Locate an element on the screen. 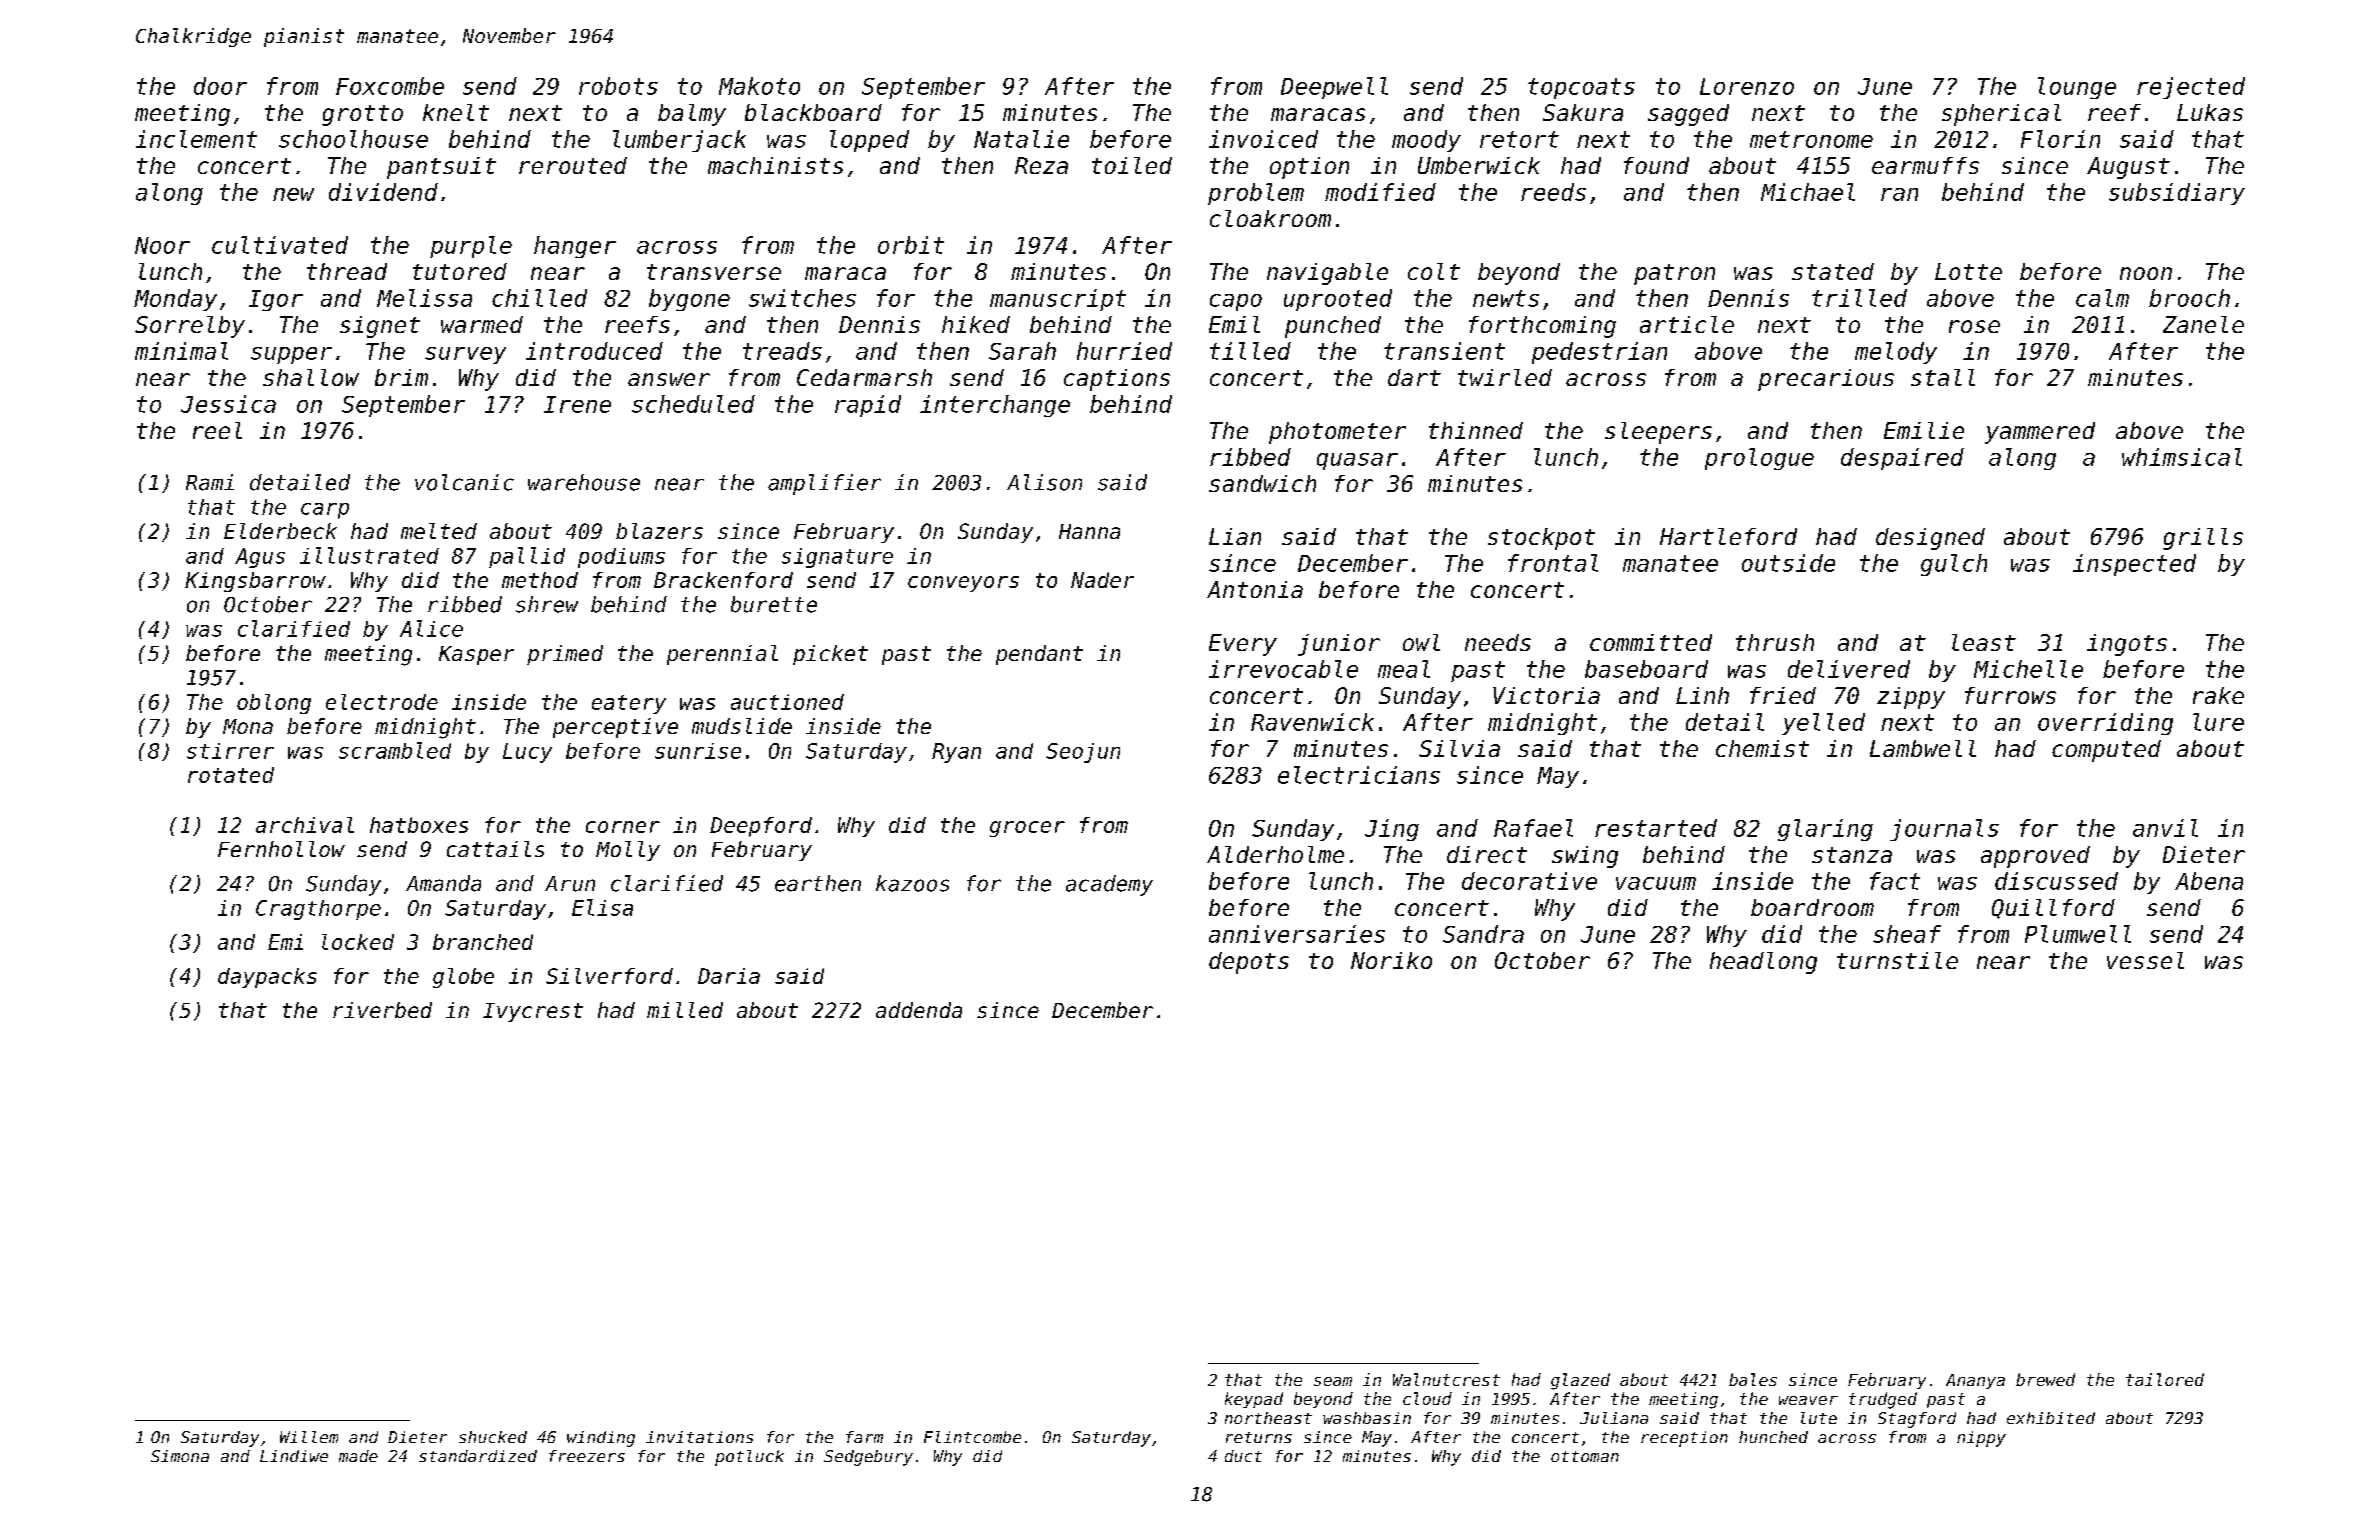 The image size is (2380, 1540). daypacks is located at coordinates (267, 978).
